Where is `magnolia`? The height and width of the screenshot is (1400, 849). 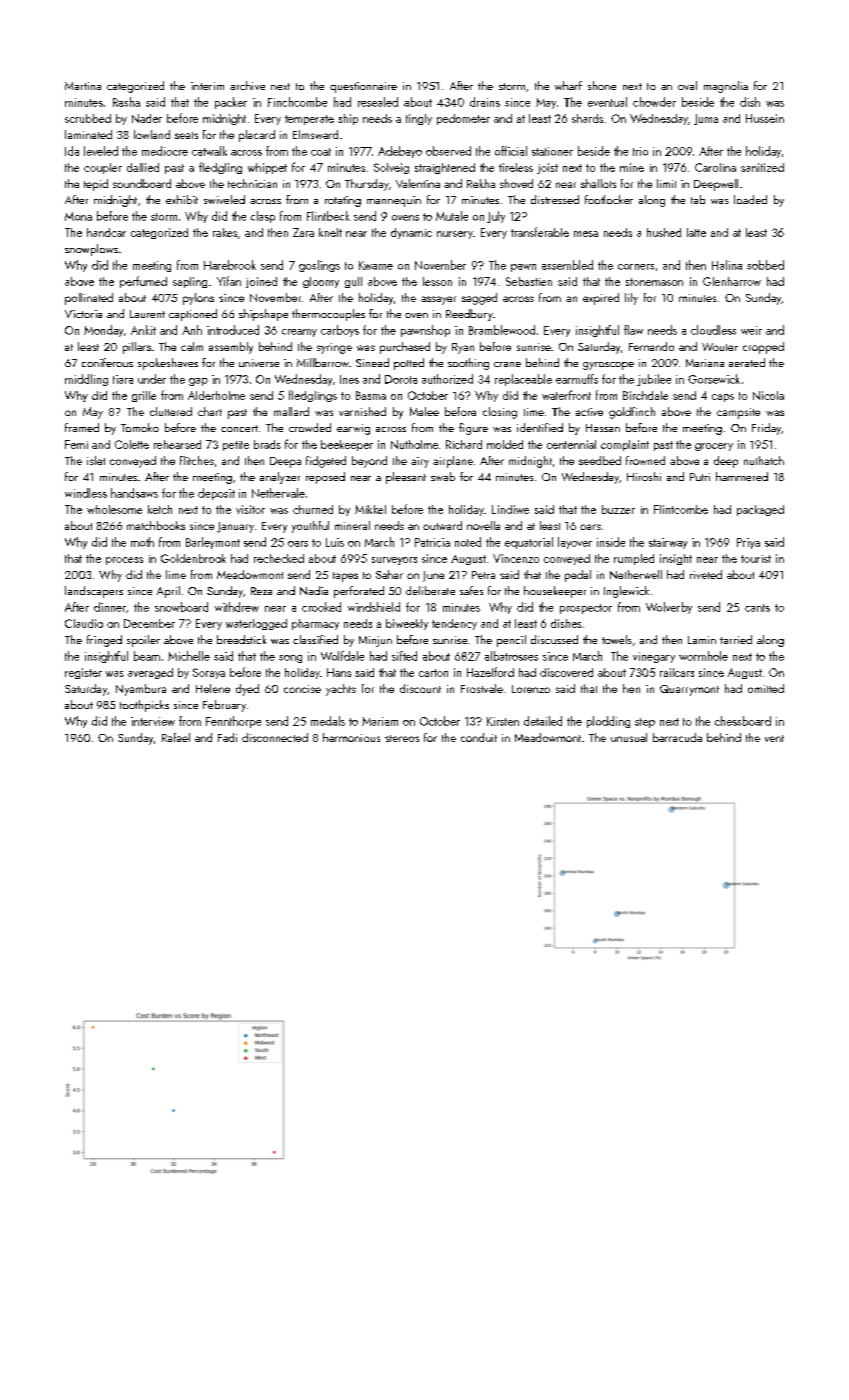
magnolia is located at coordinates (726, 87).
